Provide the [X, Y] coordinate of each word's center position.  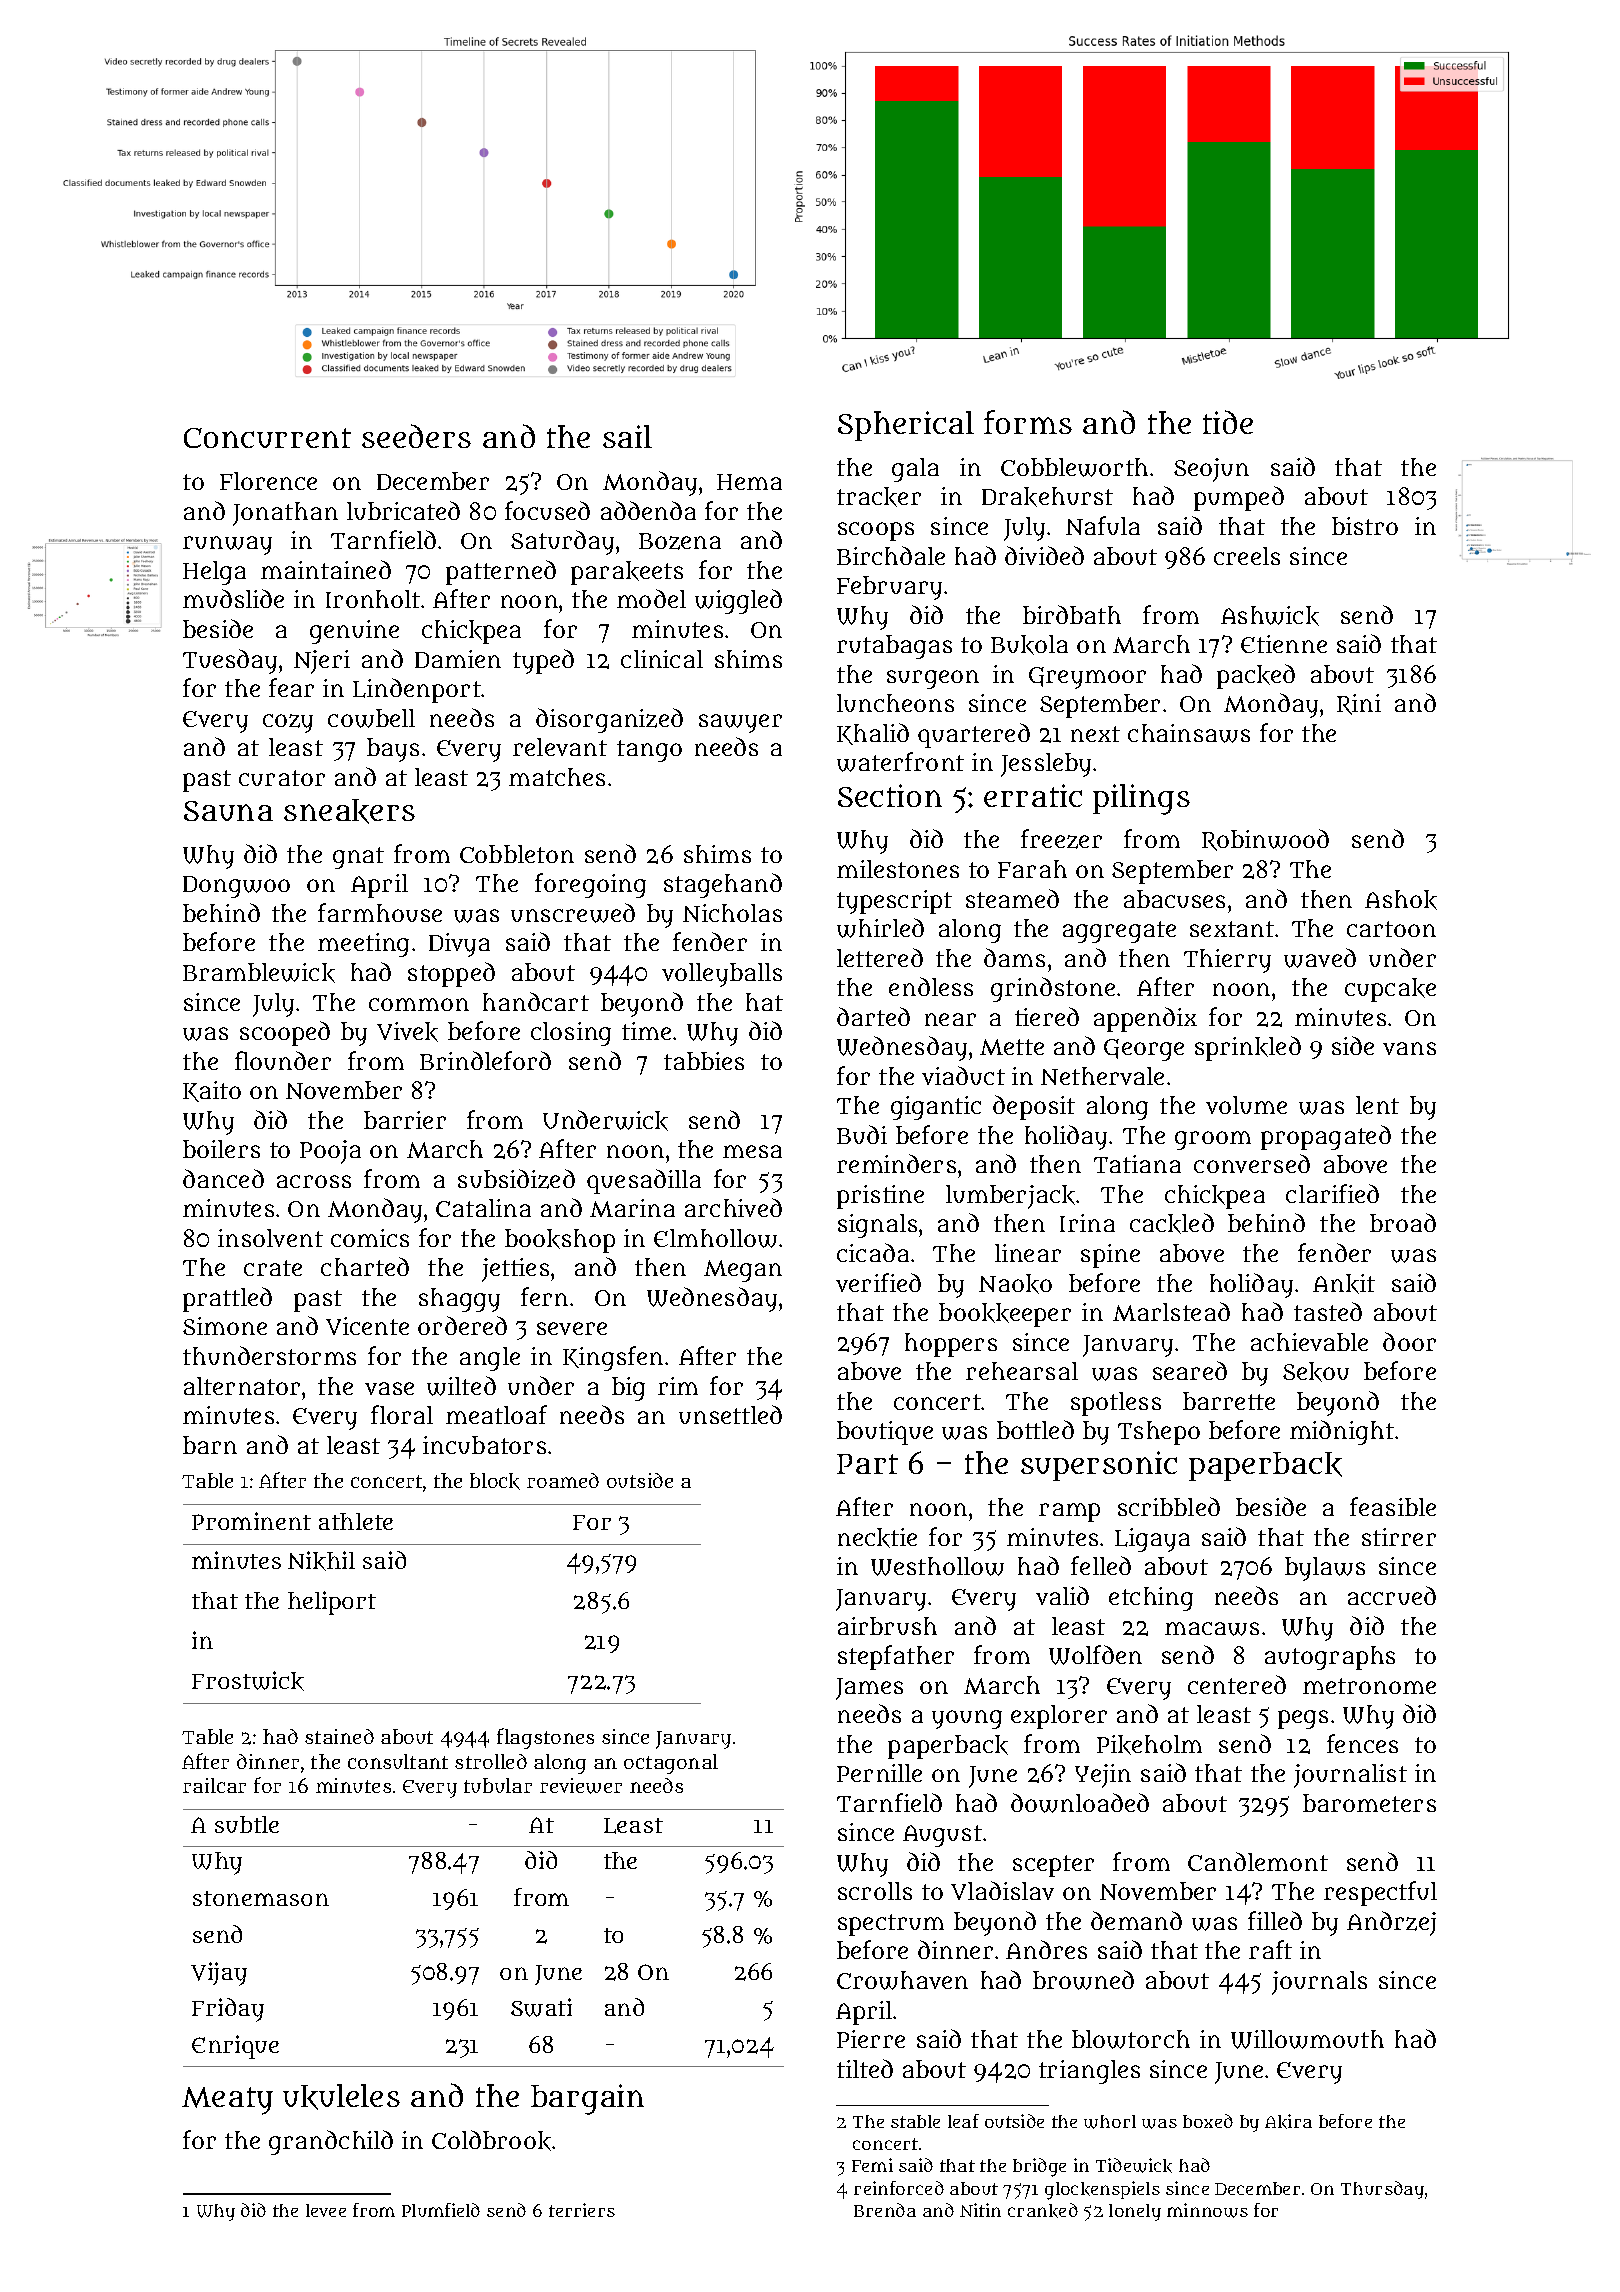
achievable [1309, 1342]
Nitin [980, 2210]
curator [282, 778]
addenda [648, 510]
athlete [356, 1521]
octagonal [671, 1764]
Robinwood [1265, 840]
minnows [1207, 2210]
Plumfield [441, 2210]
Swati [541, 2007]
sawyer [740, 723]
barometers [1369, 1803]
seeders [416, 436]
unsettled [730, 1414]
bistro [1365, 526]
